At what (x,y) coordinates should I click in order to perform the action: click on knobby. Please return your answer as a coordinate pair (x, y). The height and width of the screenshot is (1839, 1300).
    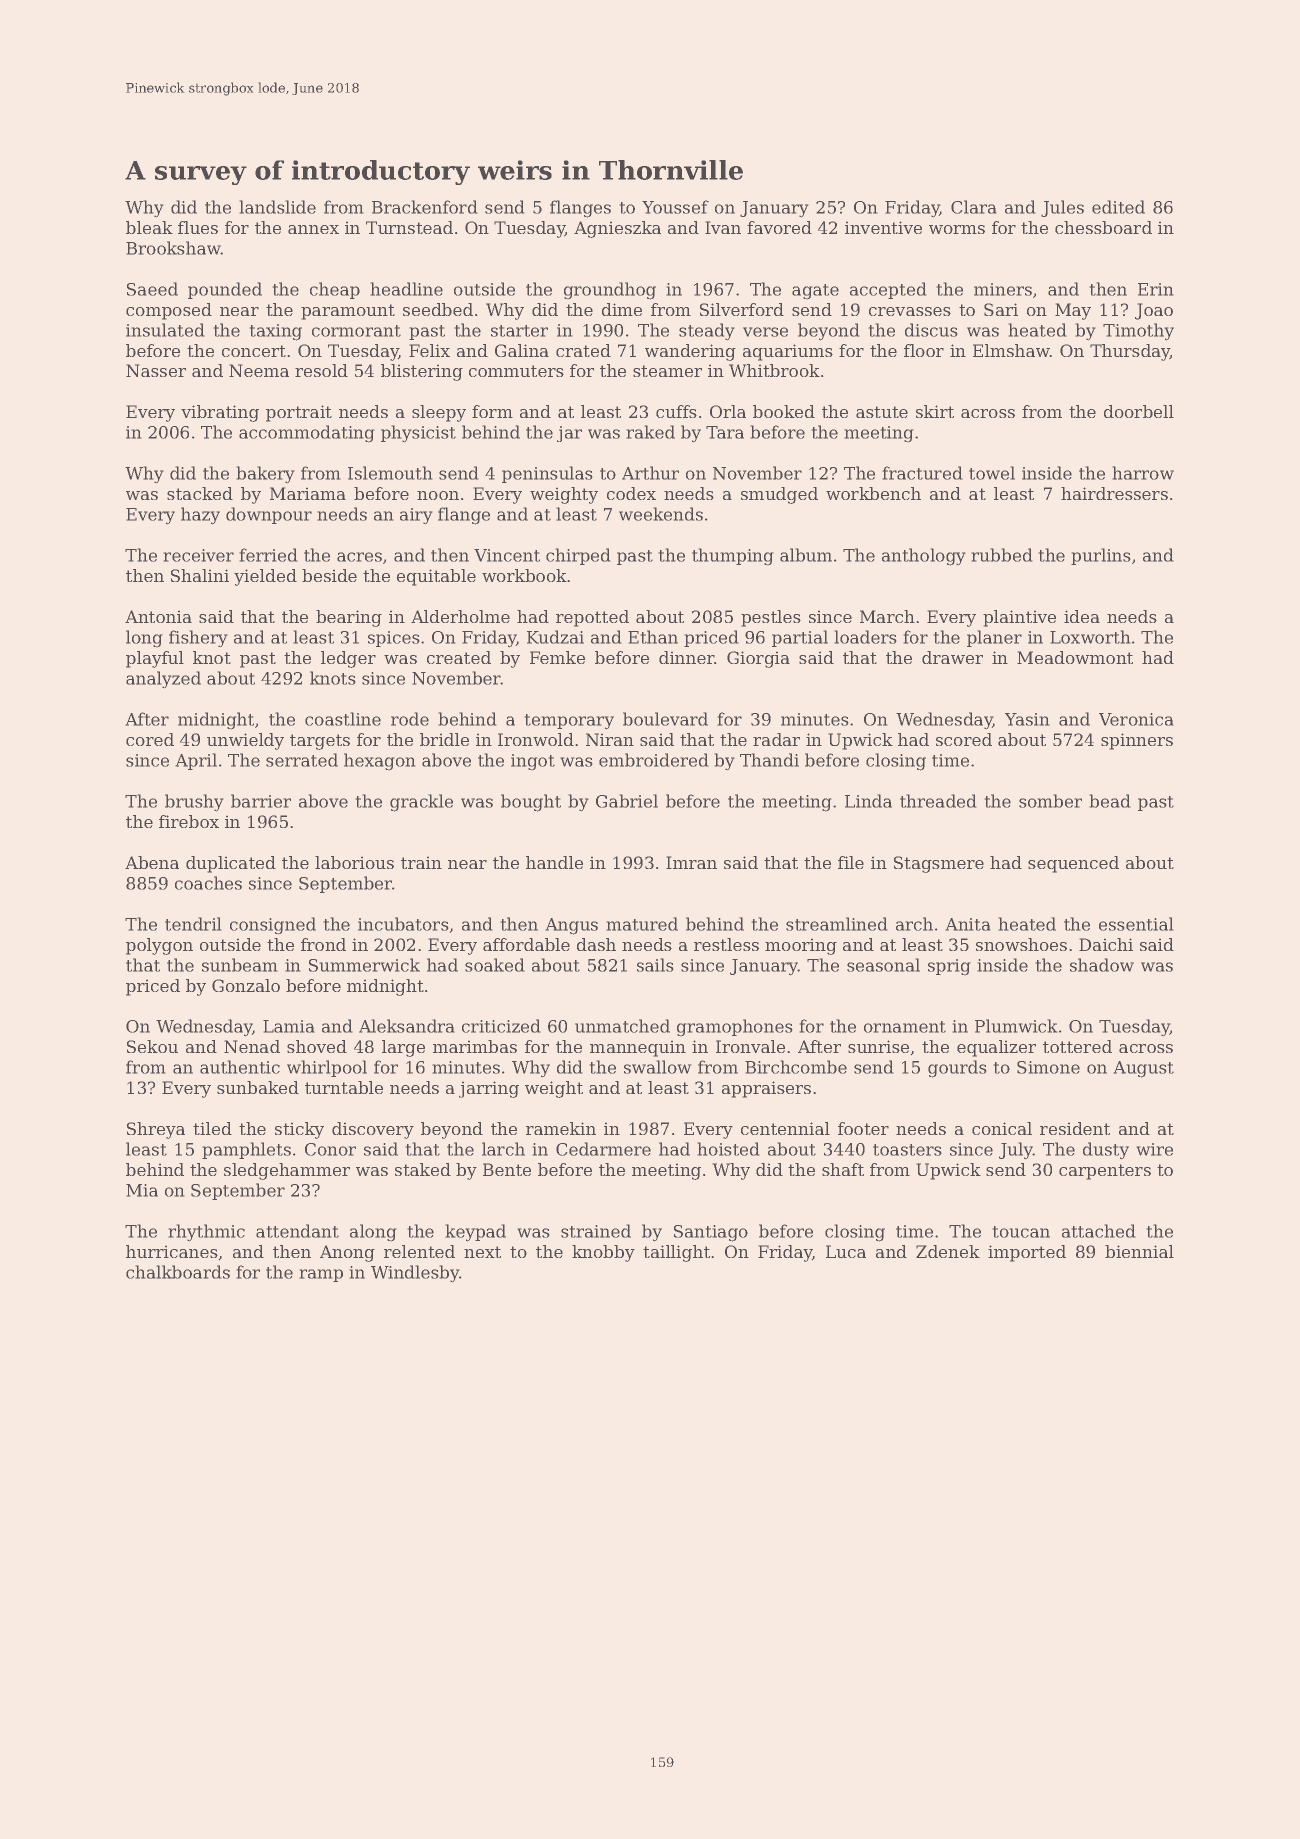
    Looking at the image, I should click on (603, 1253).
